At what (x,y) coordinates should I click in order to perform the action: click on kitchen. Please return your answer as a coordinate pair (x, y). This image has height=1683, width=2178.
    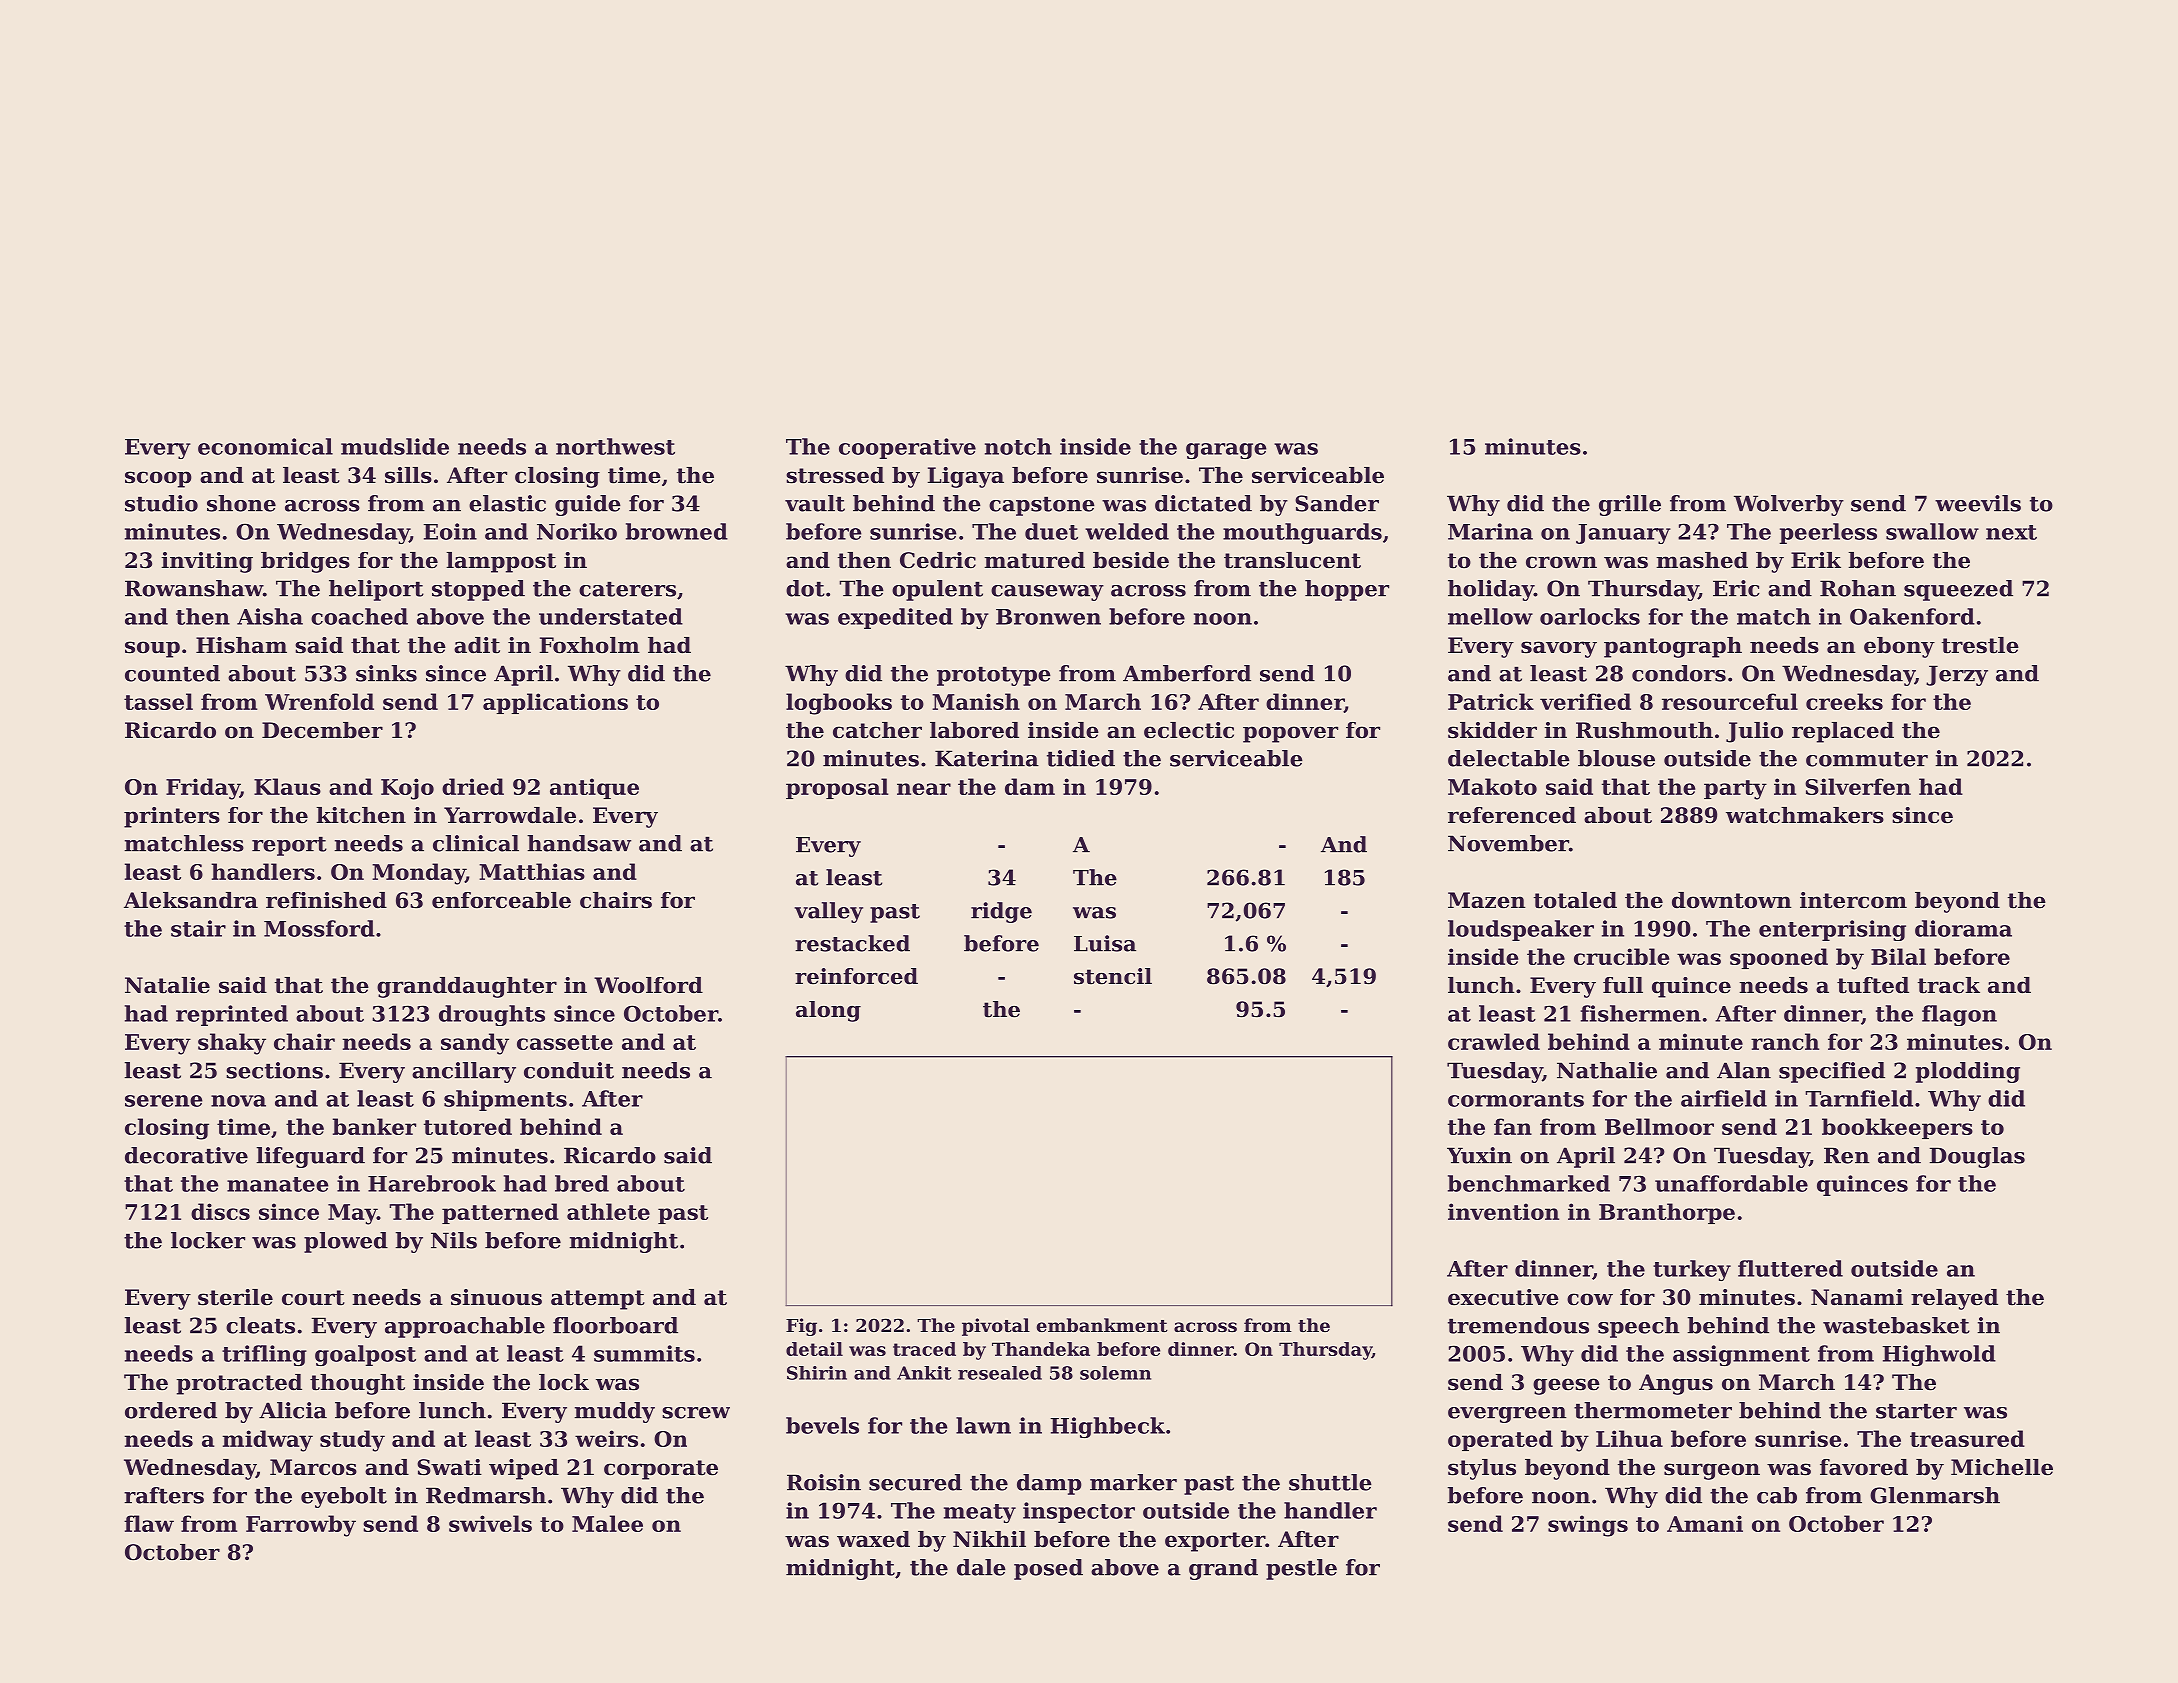
    Looking at the image, I should click on (361, 815).
